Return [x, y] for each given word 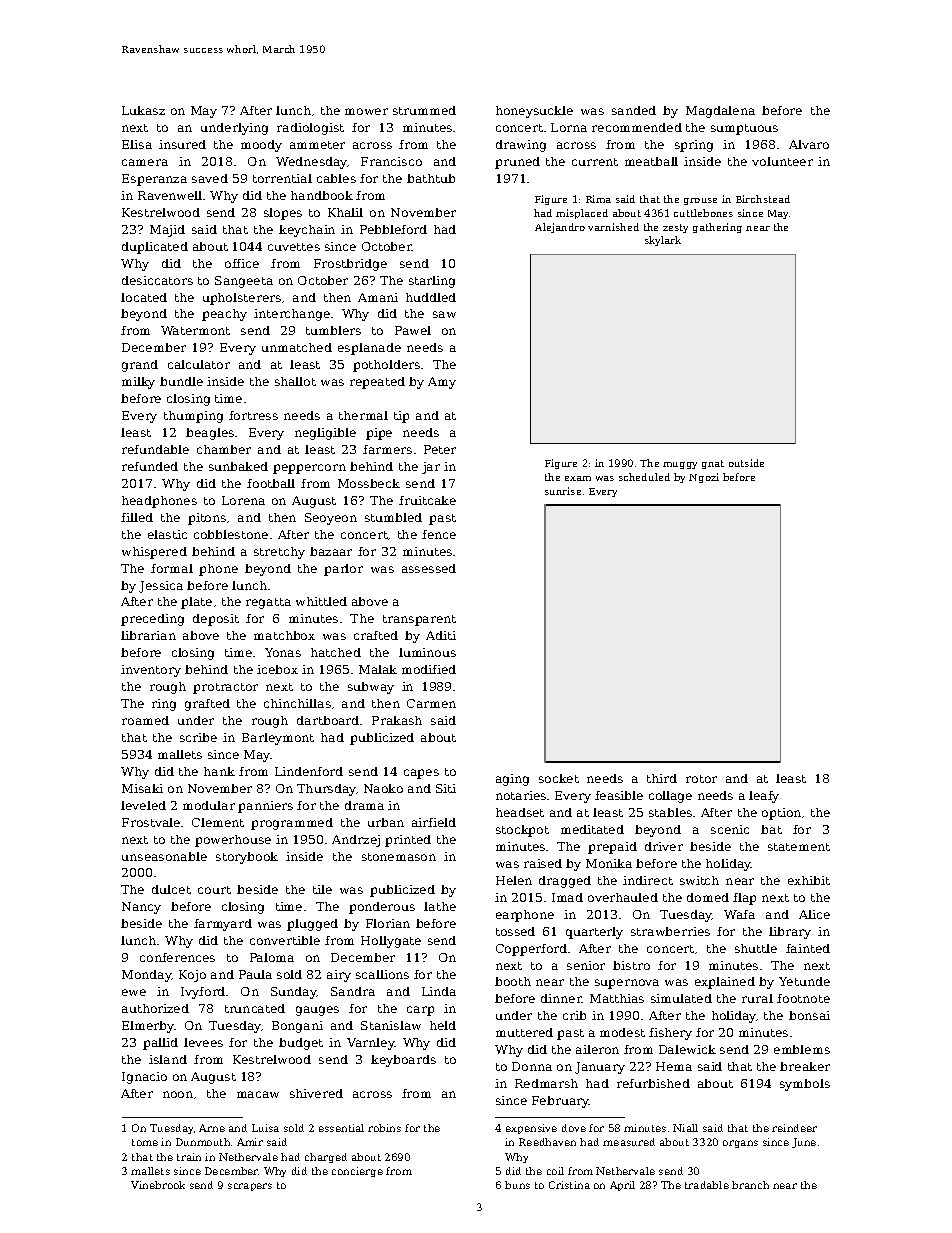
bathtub [431, 178]
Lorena [243, 500]
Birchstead [763, 199]
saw [444, 314]
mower [366, 111]
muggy [680, 465]
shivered [316, 1093]
